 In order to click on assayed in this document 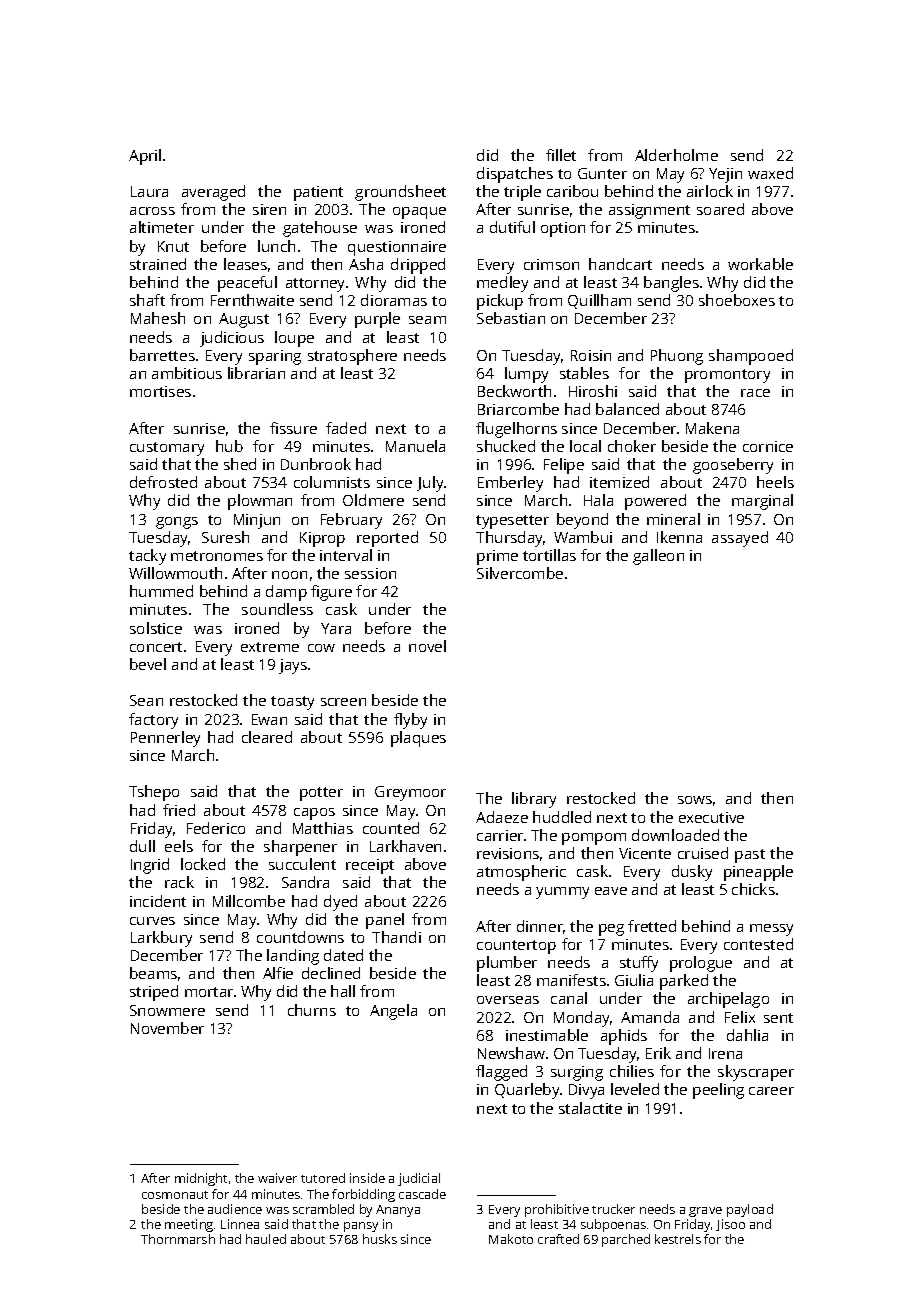, I will do `click(740, 539)`.
